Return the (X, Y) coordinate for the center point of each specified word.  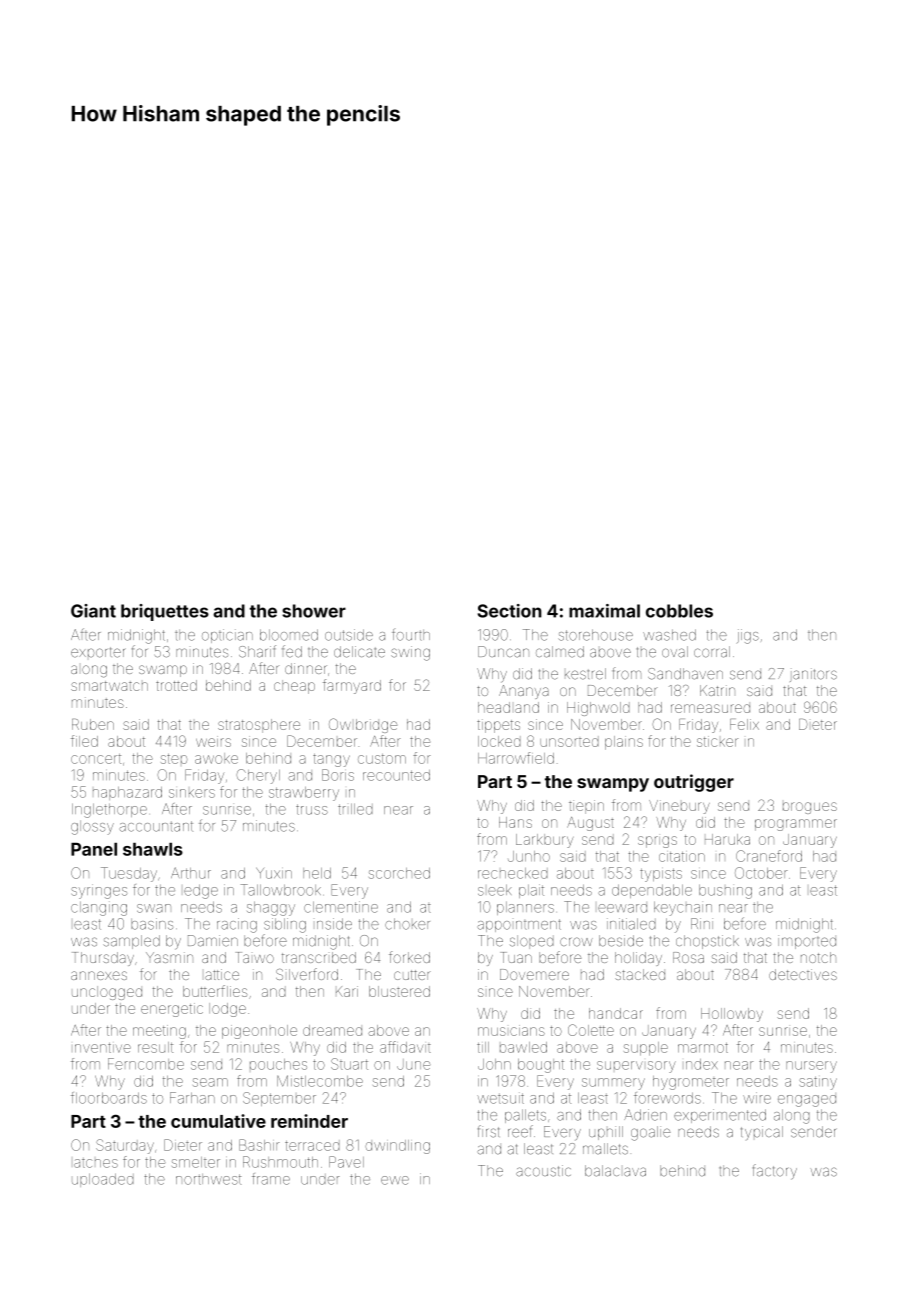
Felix (744, 724)
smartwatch (109, 686)
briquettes (165, 612)
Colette (591, 1030)
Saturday (125, 1146)
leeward (622, 908)
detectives (803, 974)
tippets (498, 726)
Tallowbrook (281, 890)
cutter (412, 975)
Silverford (307, 974)
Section (510, 611)
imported (807, 942)
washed (669, 635)
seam (210, 1082)
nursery (811, 1067)
